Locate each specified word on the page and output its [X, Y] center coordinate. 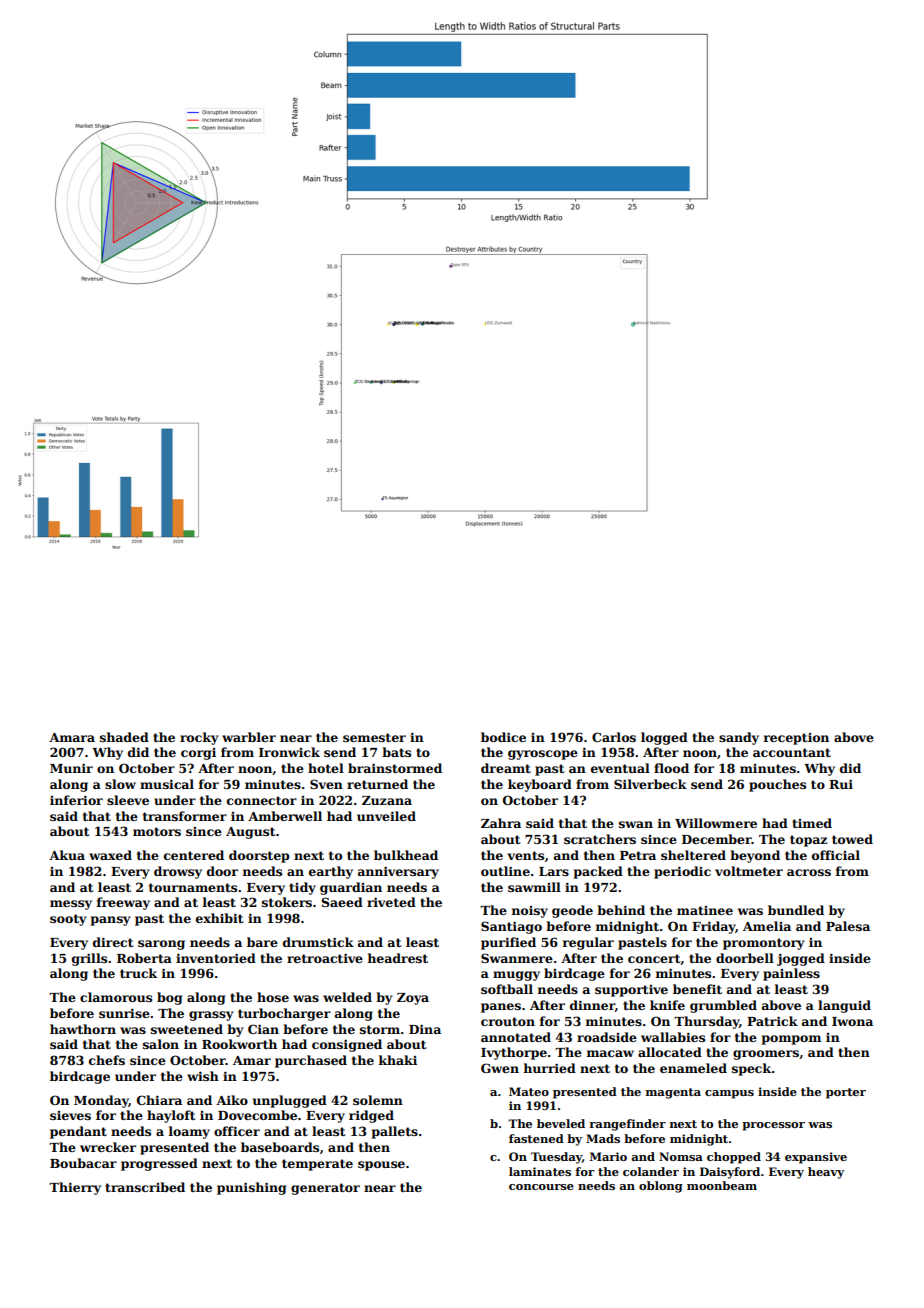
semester [374, 737]
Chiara [159, 1100]
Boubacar [83, 1163]
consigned [347, 1045]
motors [157, 831]
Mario [608, 1156]
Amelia [767, 926]
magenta [673, 1093]
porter [846, 1093]
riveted [391, 902]
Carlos [614, 737]
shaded [124, 737]
